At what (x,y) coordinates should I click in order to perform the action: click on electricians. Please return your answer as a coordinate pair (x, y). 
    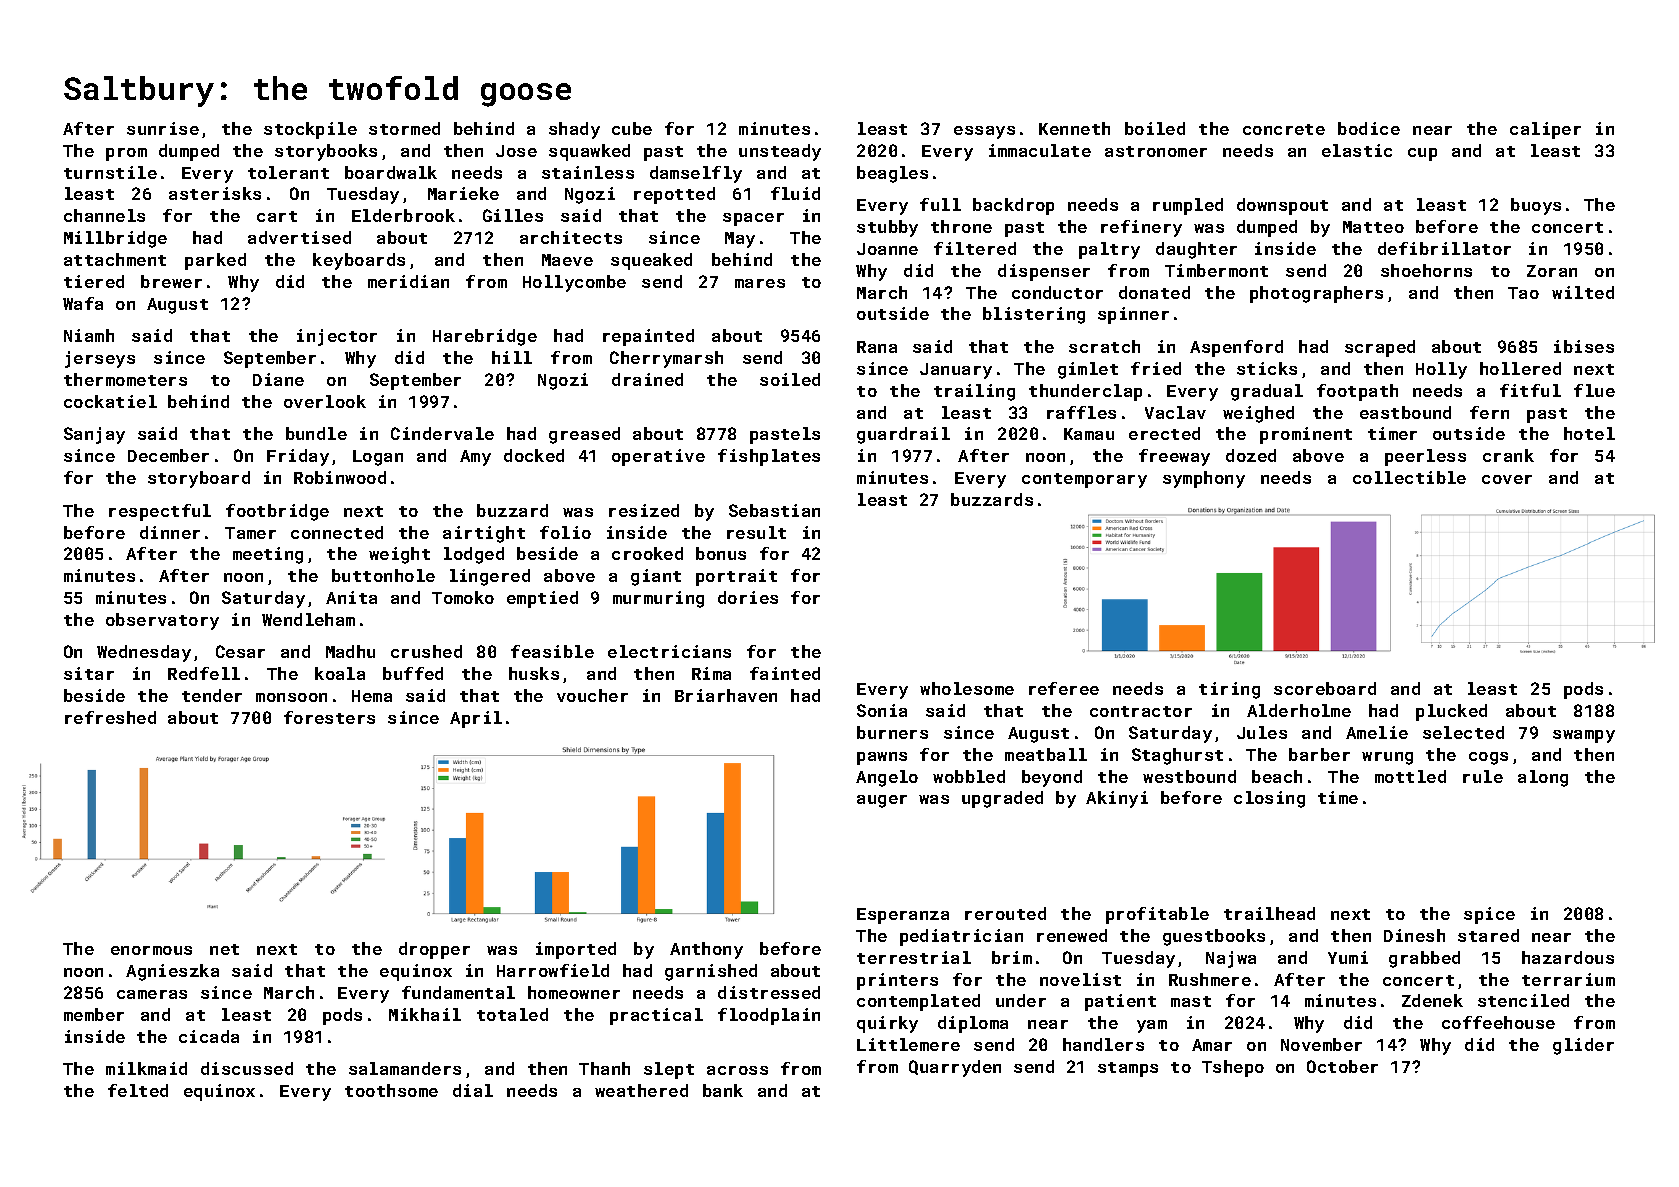
    Looking at the image, I should click on (669, 651).
